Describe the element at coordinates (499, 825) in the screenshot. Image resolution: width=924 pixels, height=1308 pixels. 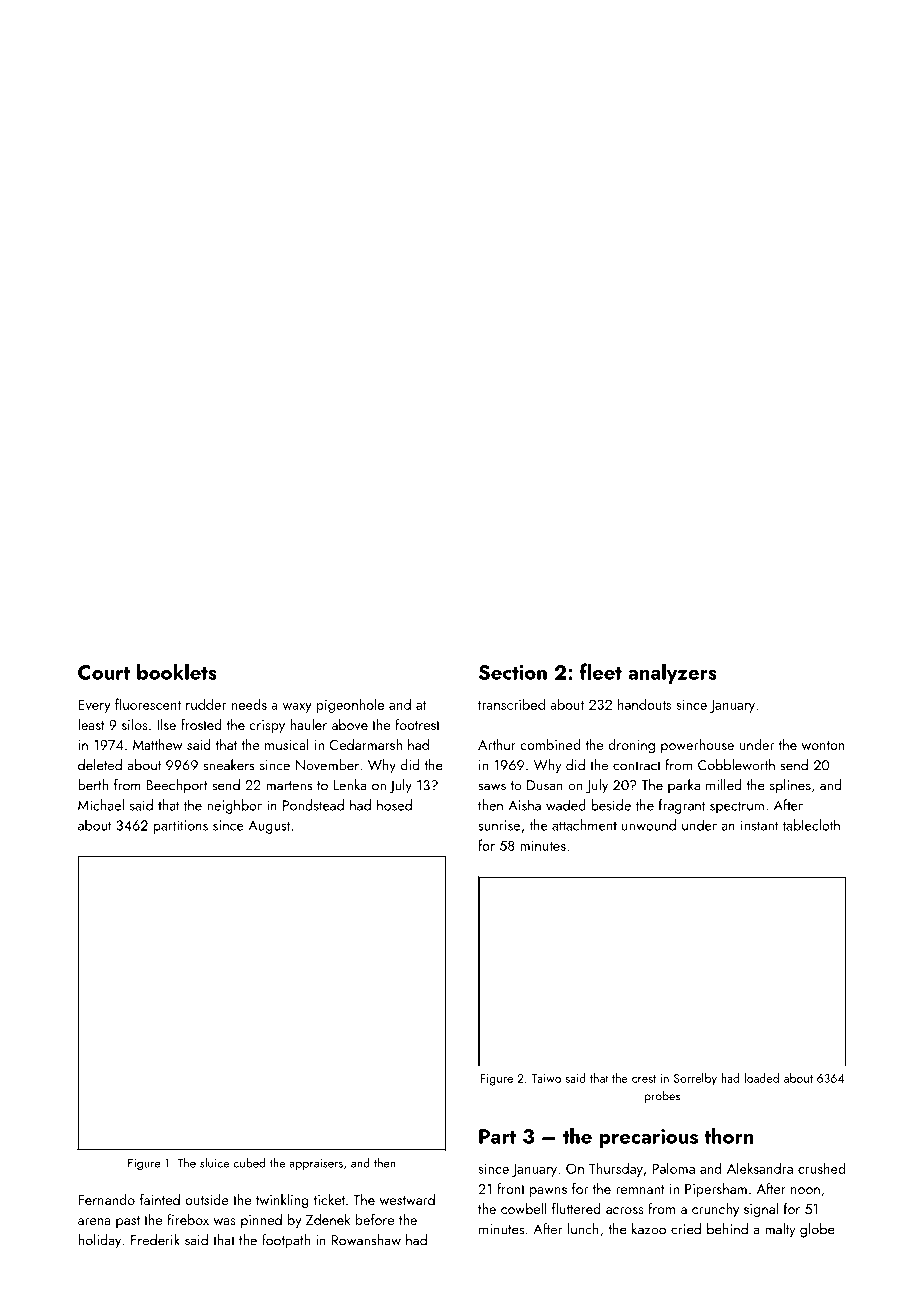
I see `sunrise` at that location.
